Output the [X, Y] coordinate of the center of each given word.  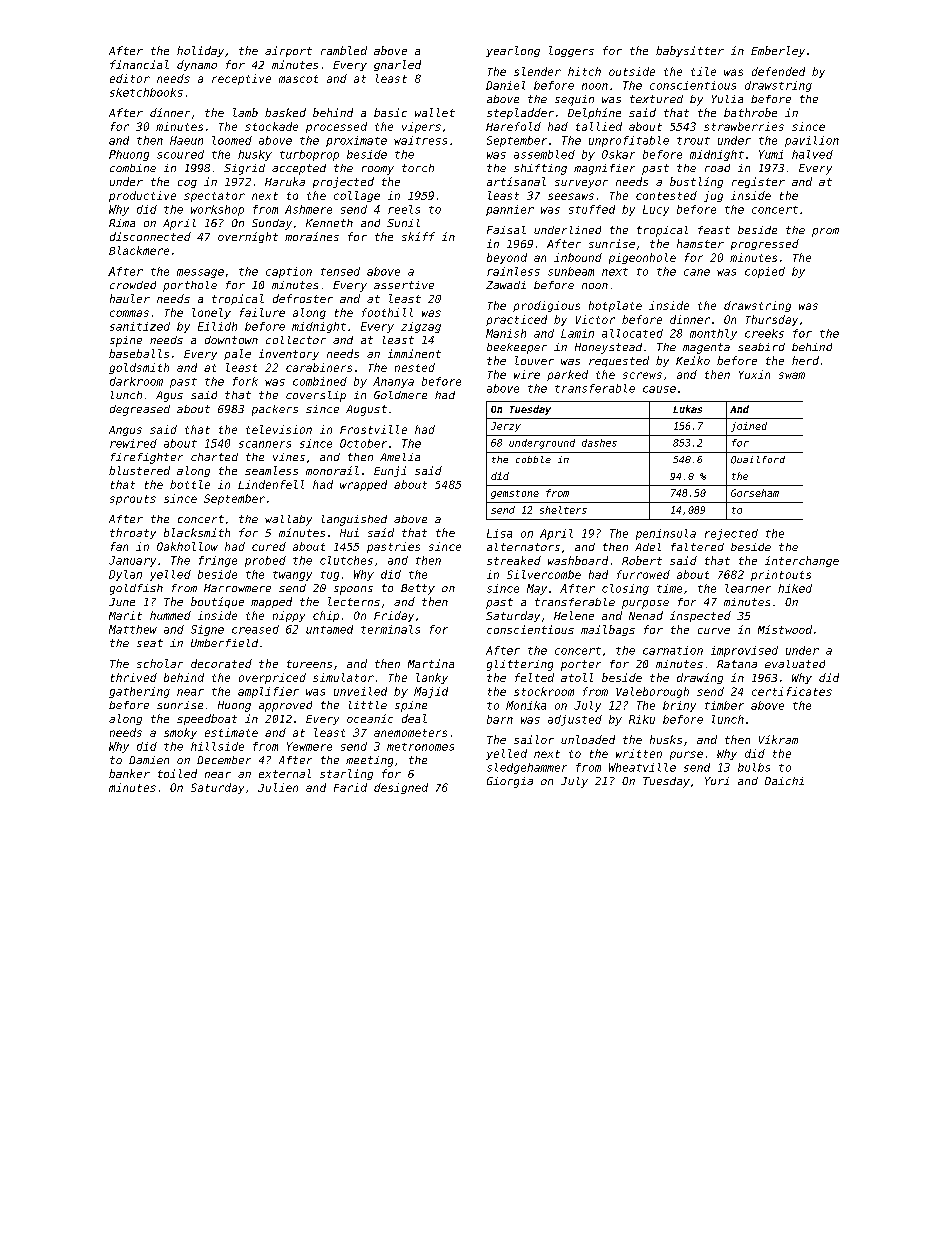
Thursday [772, 320]
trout [693, 141]
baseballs [139, 353]
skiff [418, 236]
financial [139, 64]
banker [129, 773]
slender [537, 71]
